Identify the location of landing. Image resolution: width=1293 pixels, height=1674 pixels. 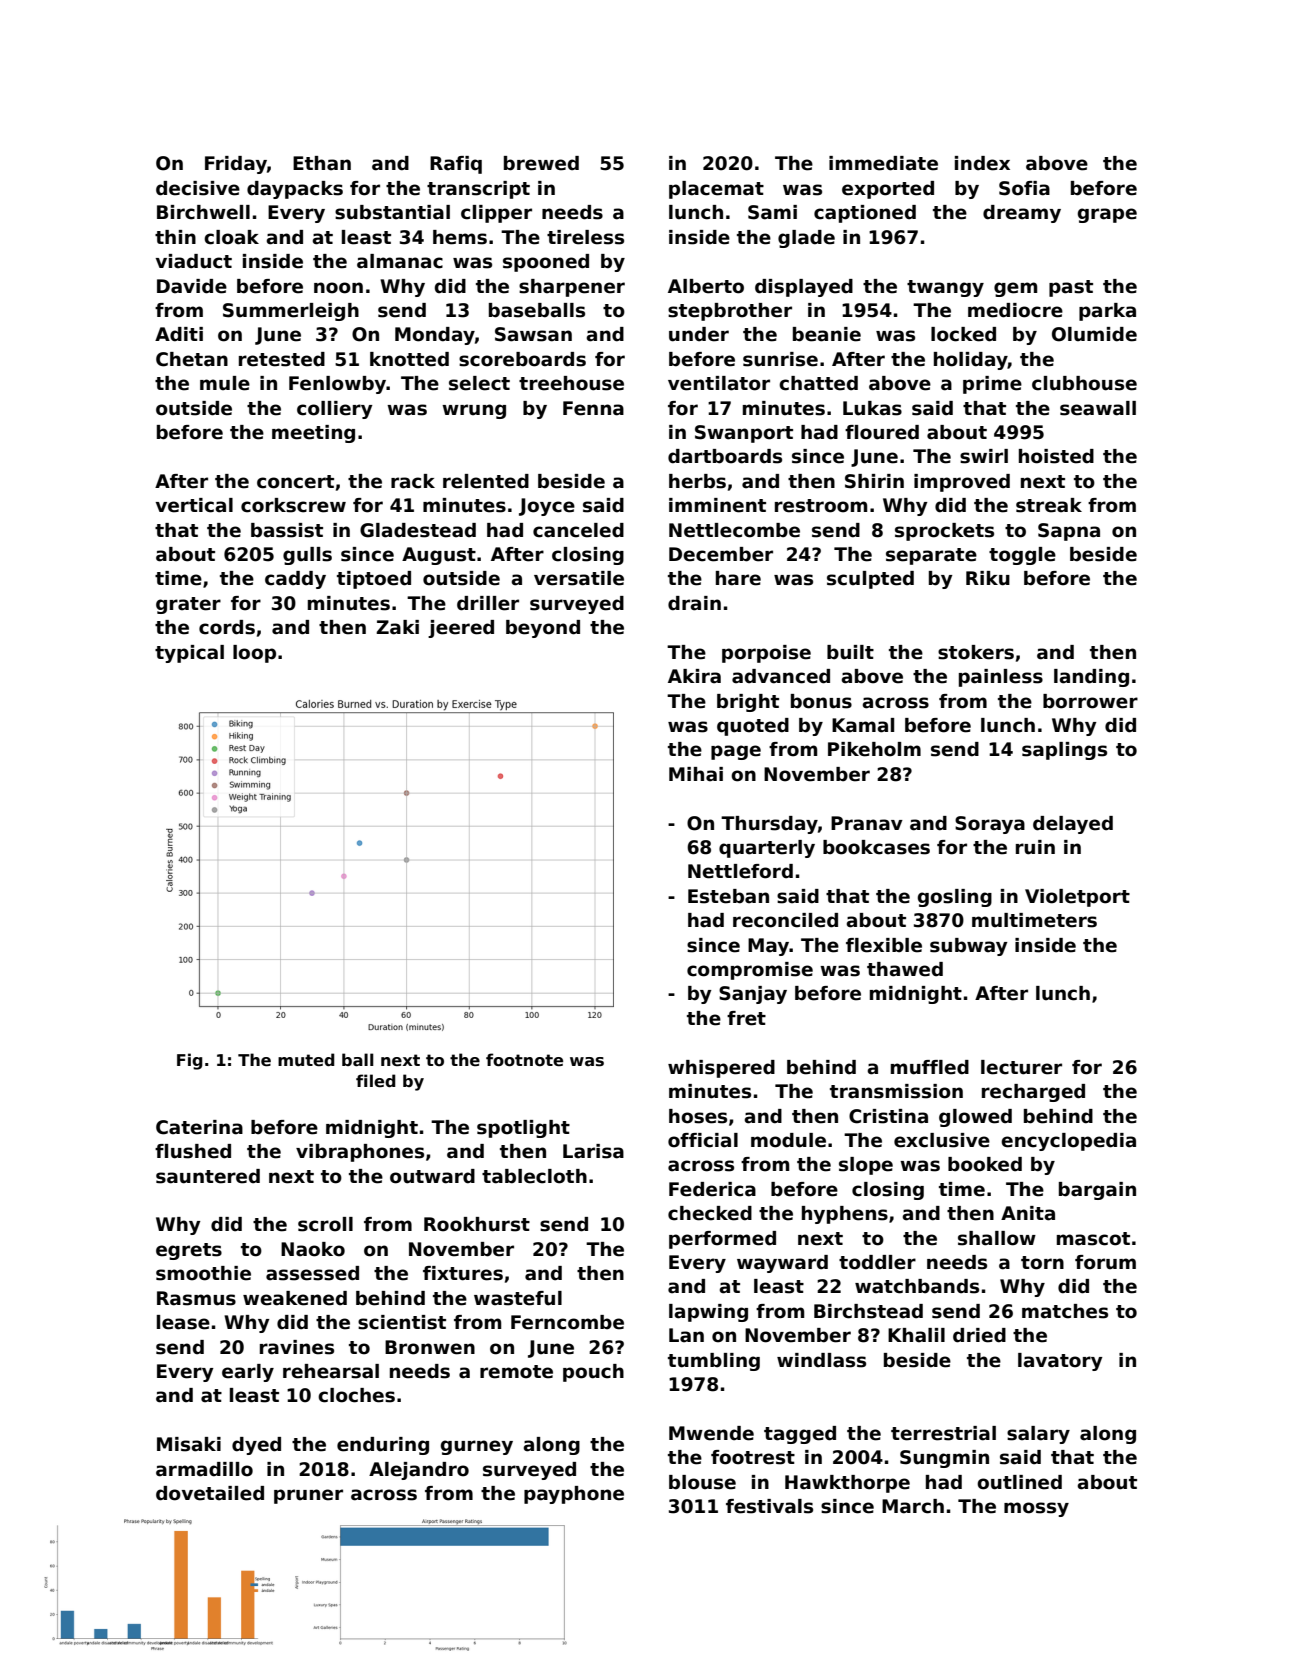
(1091, 678).
